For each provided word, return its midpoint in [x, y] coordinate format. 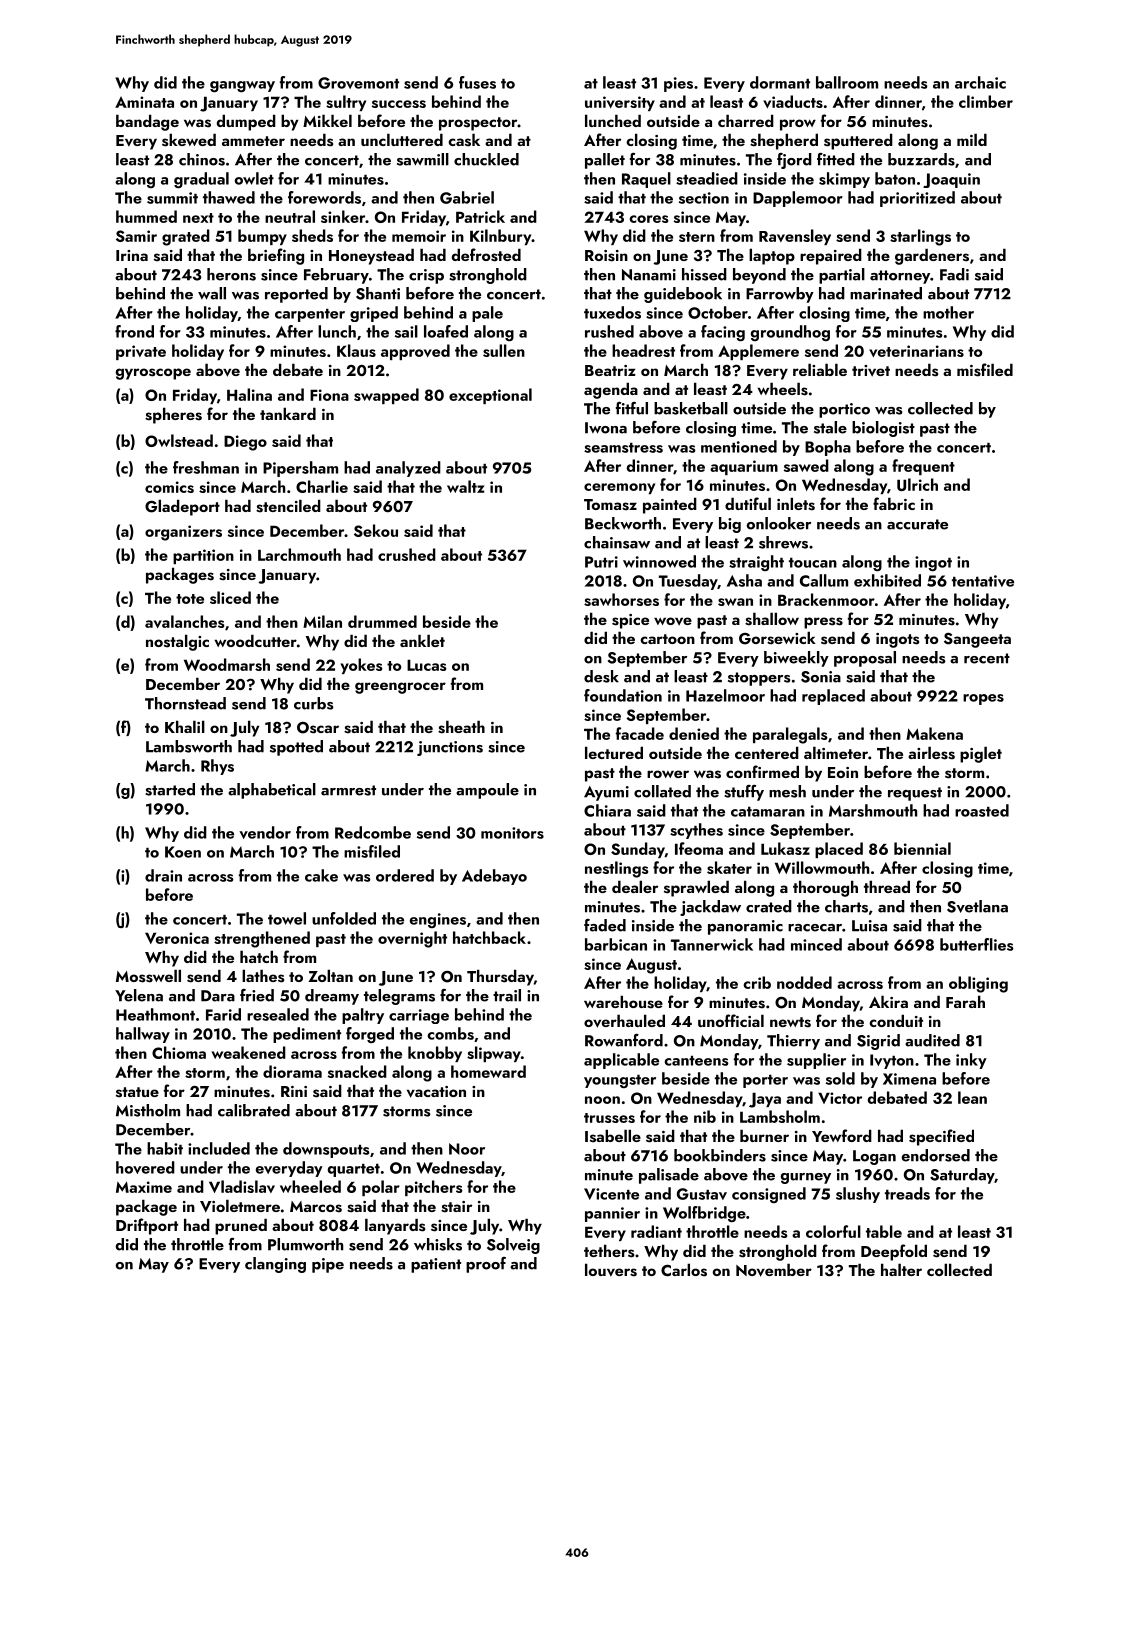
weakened [249, 1052]
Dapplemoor [798, 199]
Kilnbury [501, 237]
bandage [147, 122]
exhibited [887, 580]
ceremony [619, 488]
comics [169, 487]
